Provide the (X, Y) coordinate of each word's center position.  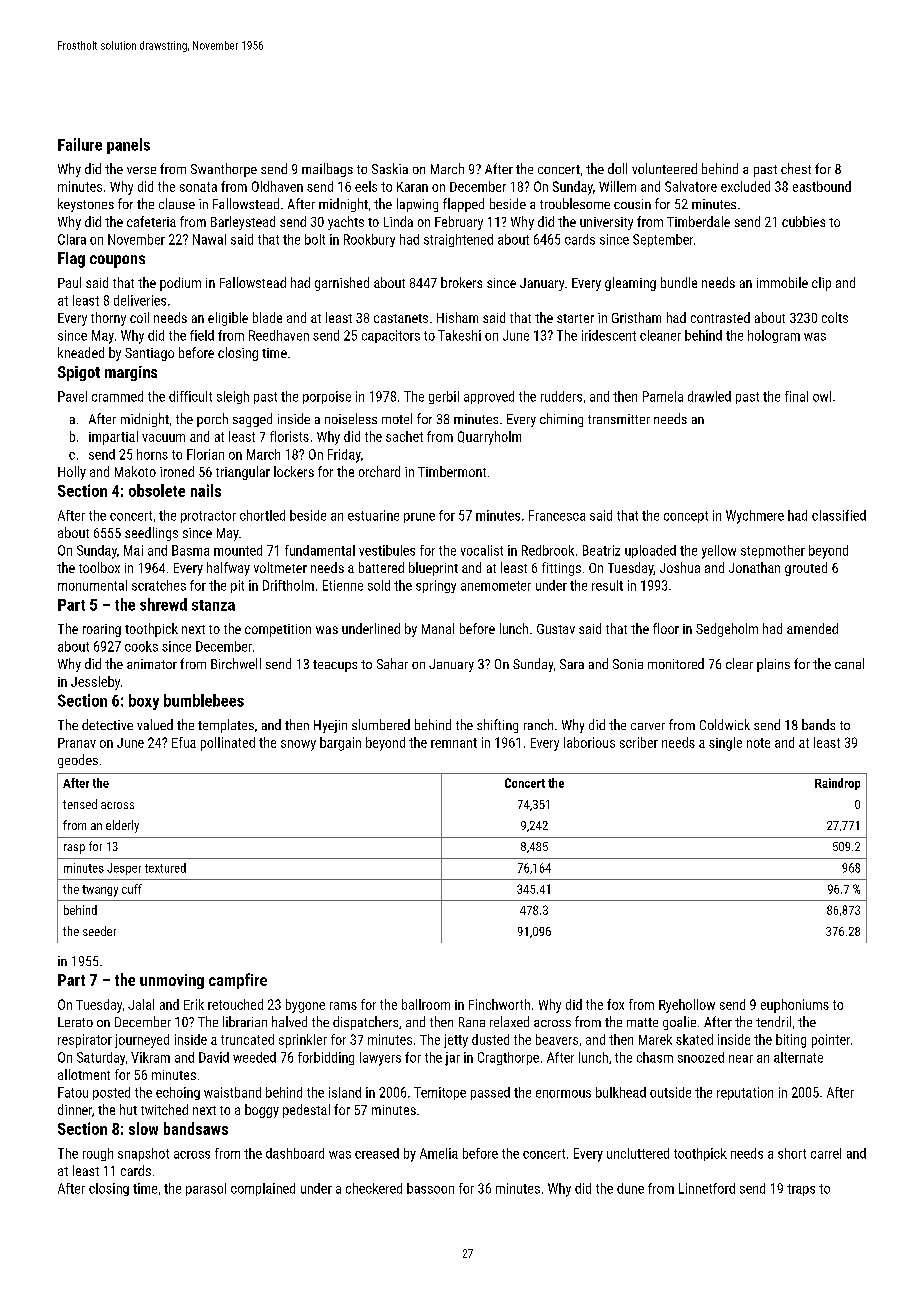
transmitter (619, 419)
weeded (254, 1057)
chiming (561, 420)
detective (107, 724)
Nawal (209, 239)
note (758, 743)
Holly (72, 473)
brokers (461, 282)
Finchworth (499, 1004)
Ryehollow (687, 1006)
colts (835, 317)
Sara (572, 664)
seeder (99, 931)
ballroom (426, 1004)
